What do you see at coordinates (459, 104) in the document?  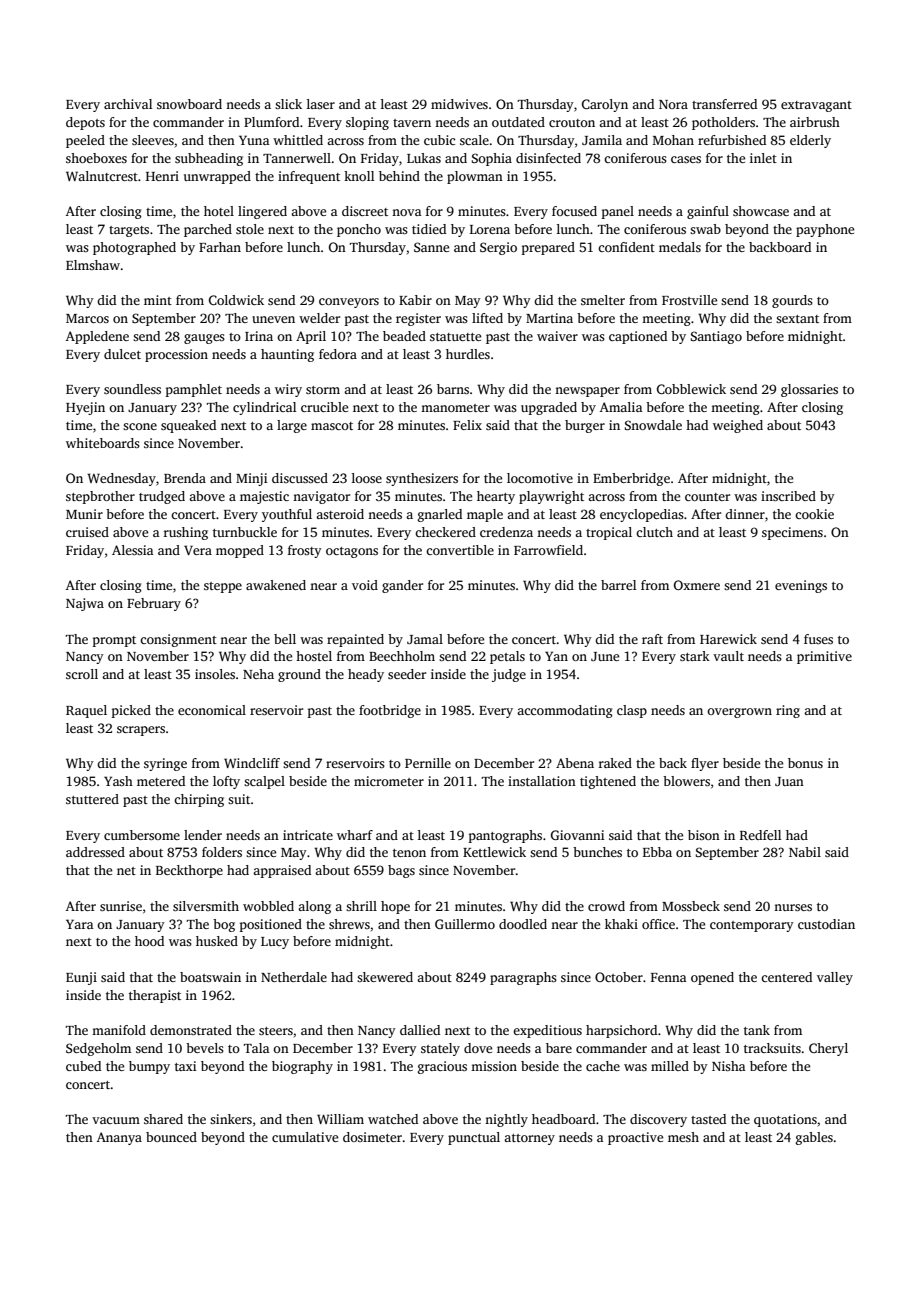 I see `midwives` at bounding box center [459, 104].
